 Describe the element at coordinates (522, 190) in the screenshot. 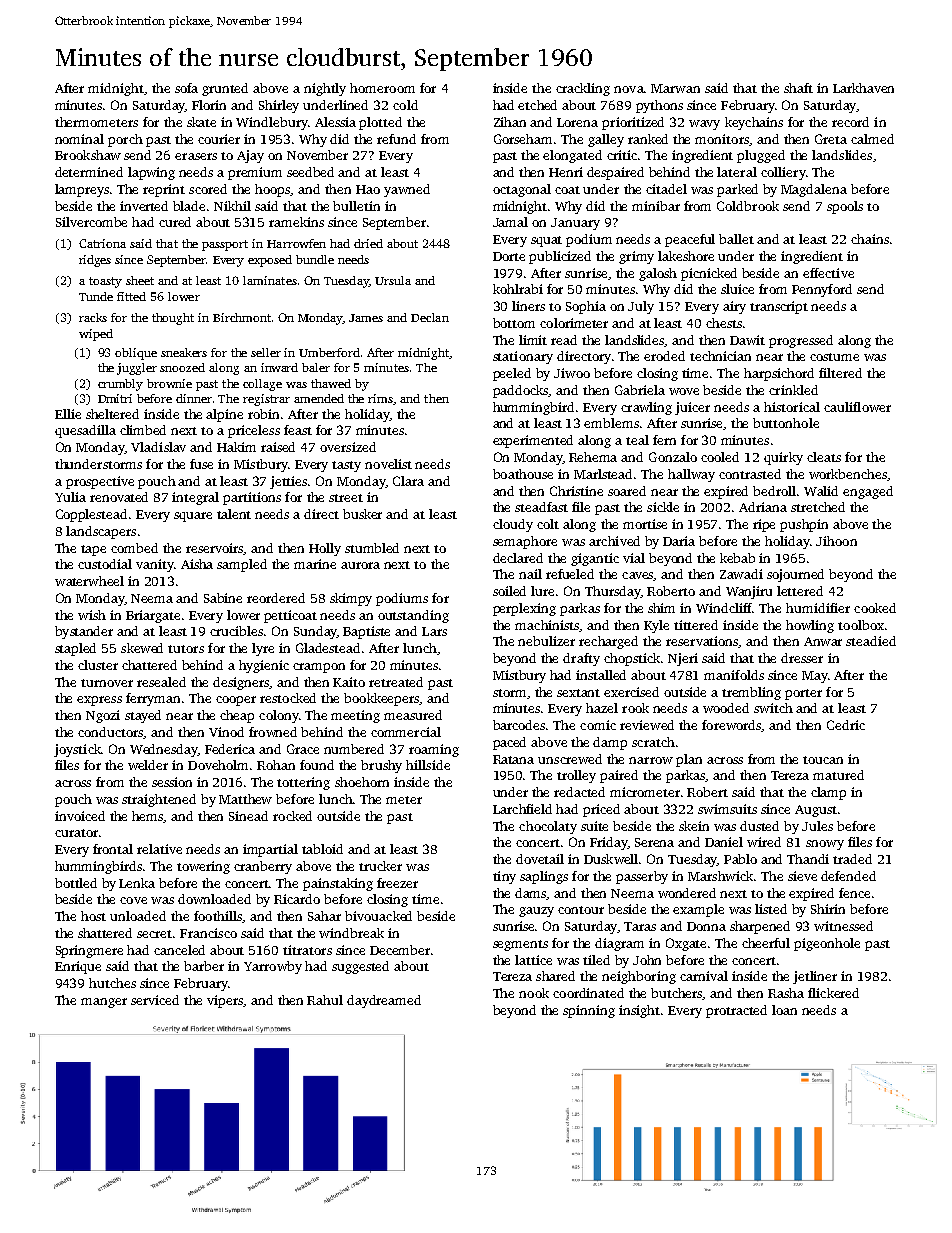

I see `octagonal` at that location.
